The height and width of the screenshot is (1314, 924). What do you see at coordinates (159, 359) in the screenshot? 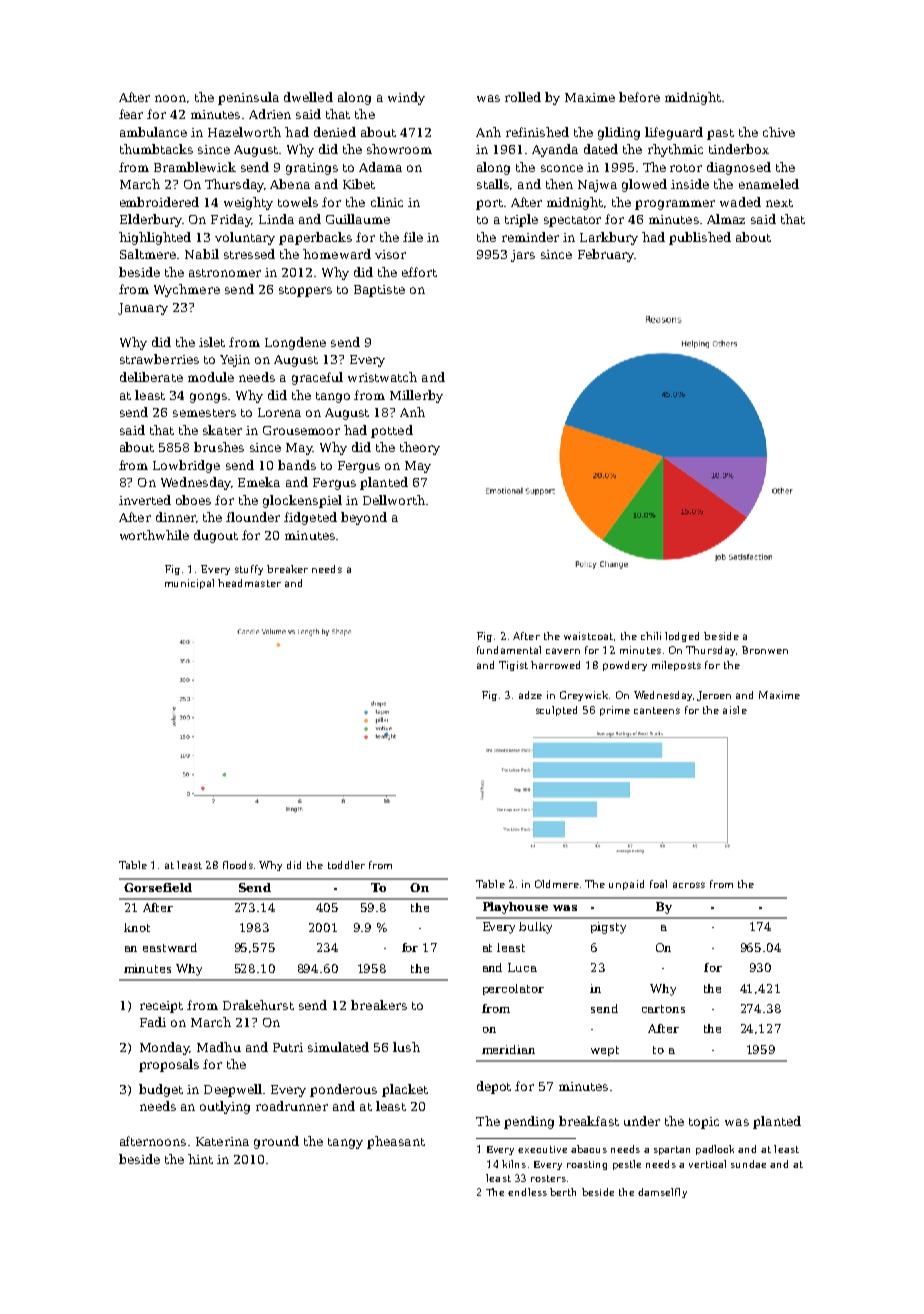
I see `strawberries` at bounding box center [159, 359].
